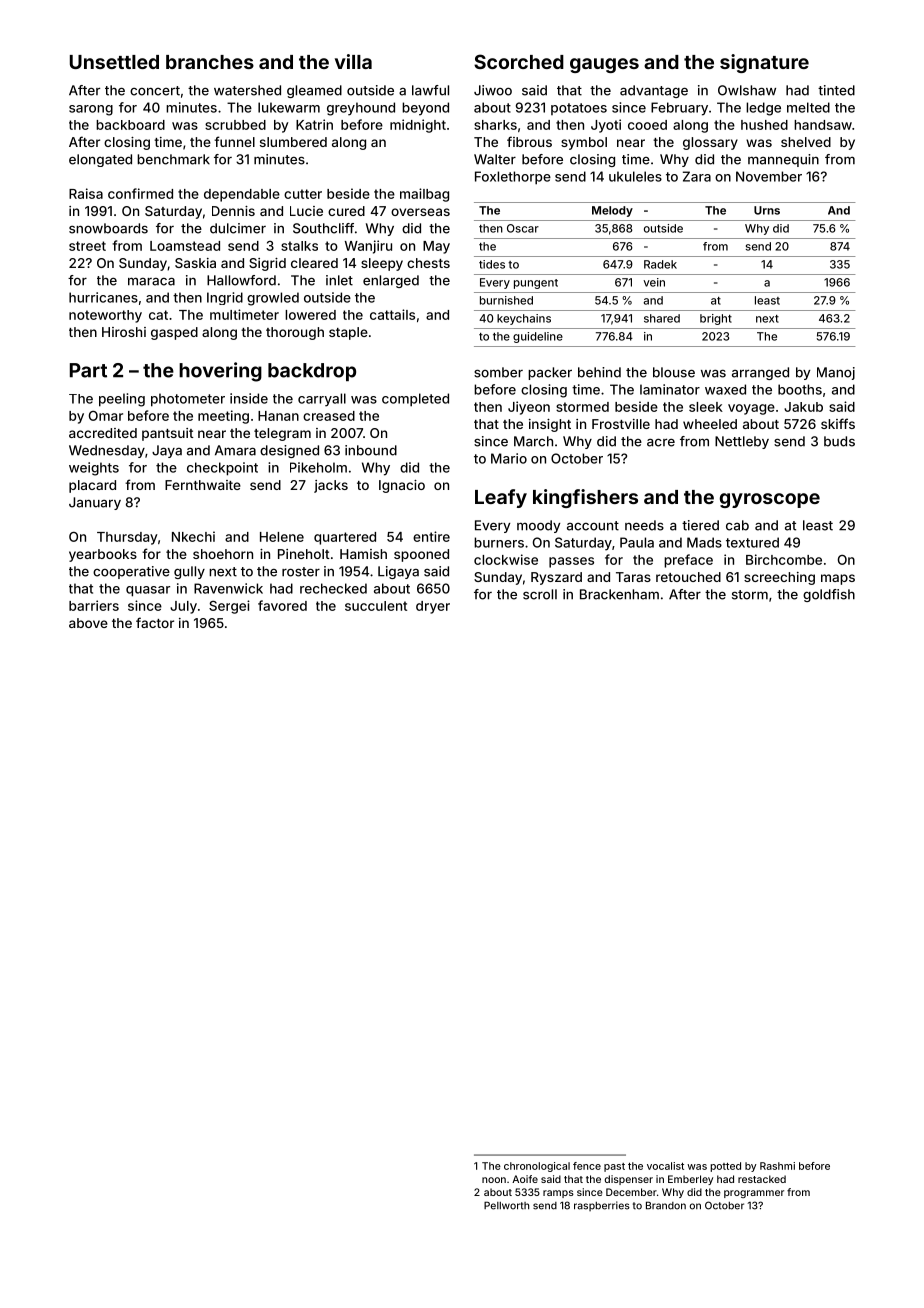 The width and height of the screenshot is (924, 1308). I want to click on succulent, so click(376, 606).
